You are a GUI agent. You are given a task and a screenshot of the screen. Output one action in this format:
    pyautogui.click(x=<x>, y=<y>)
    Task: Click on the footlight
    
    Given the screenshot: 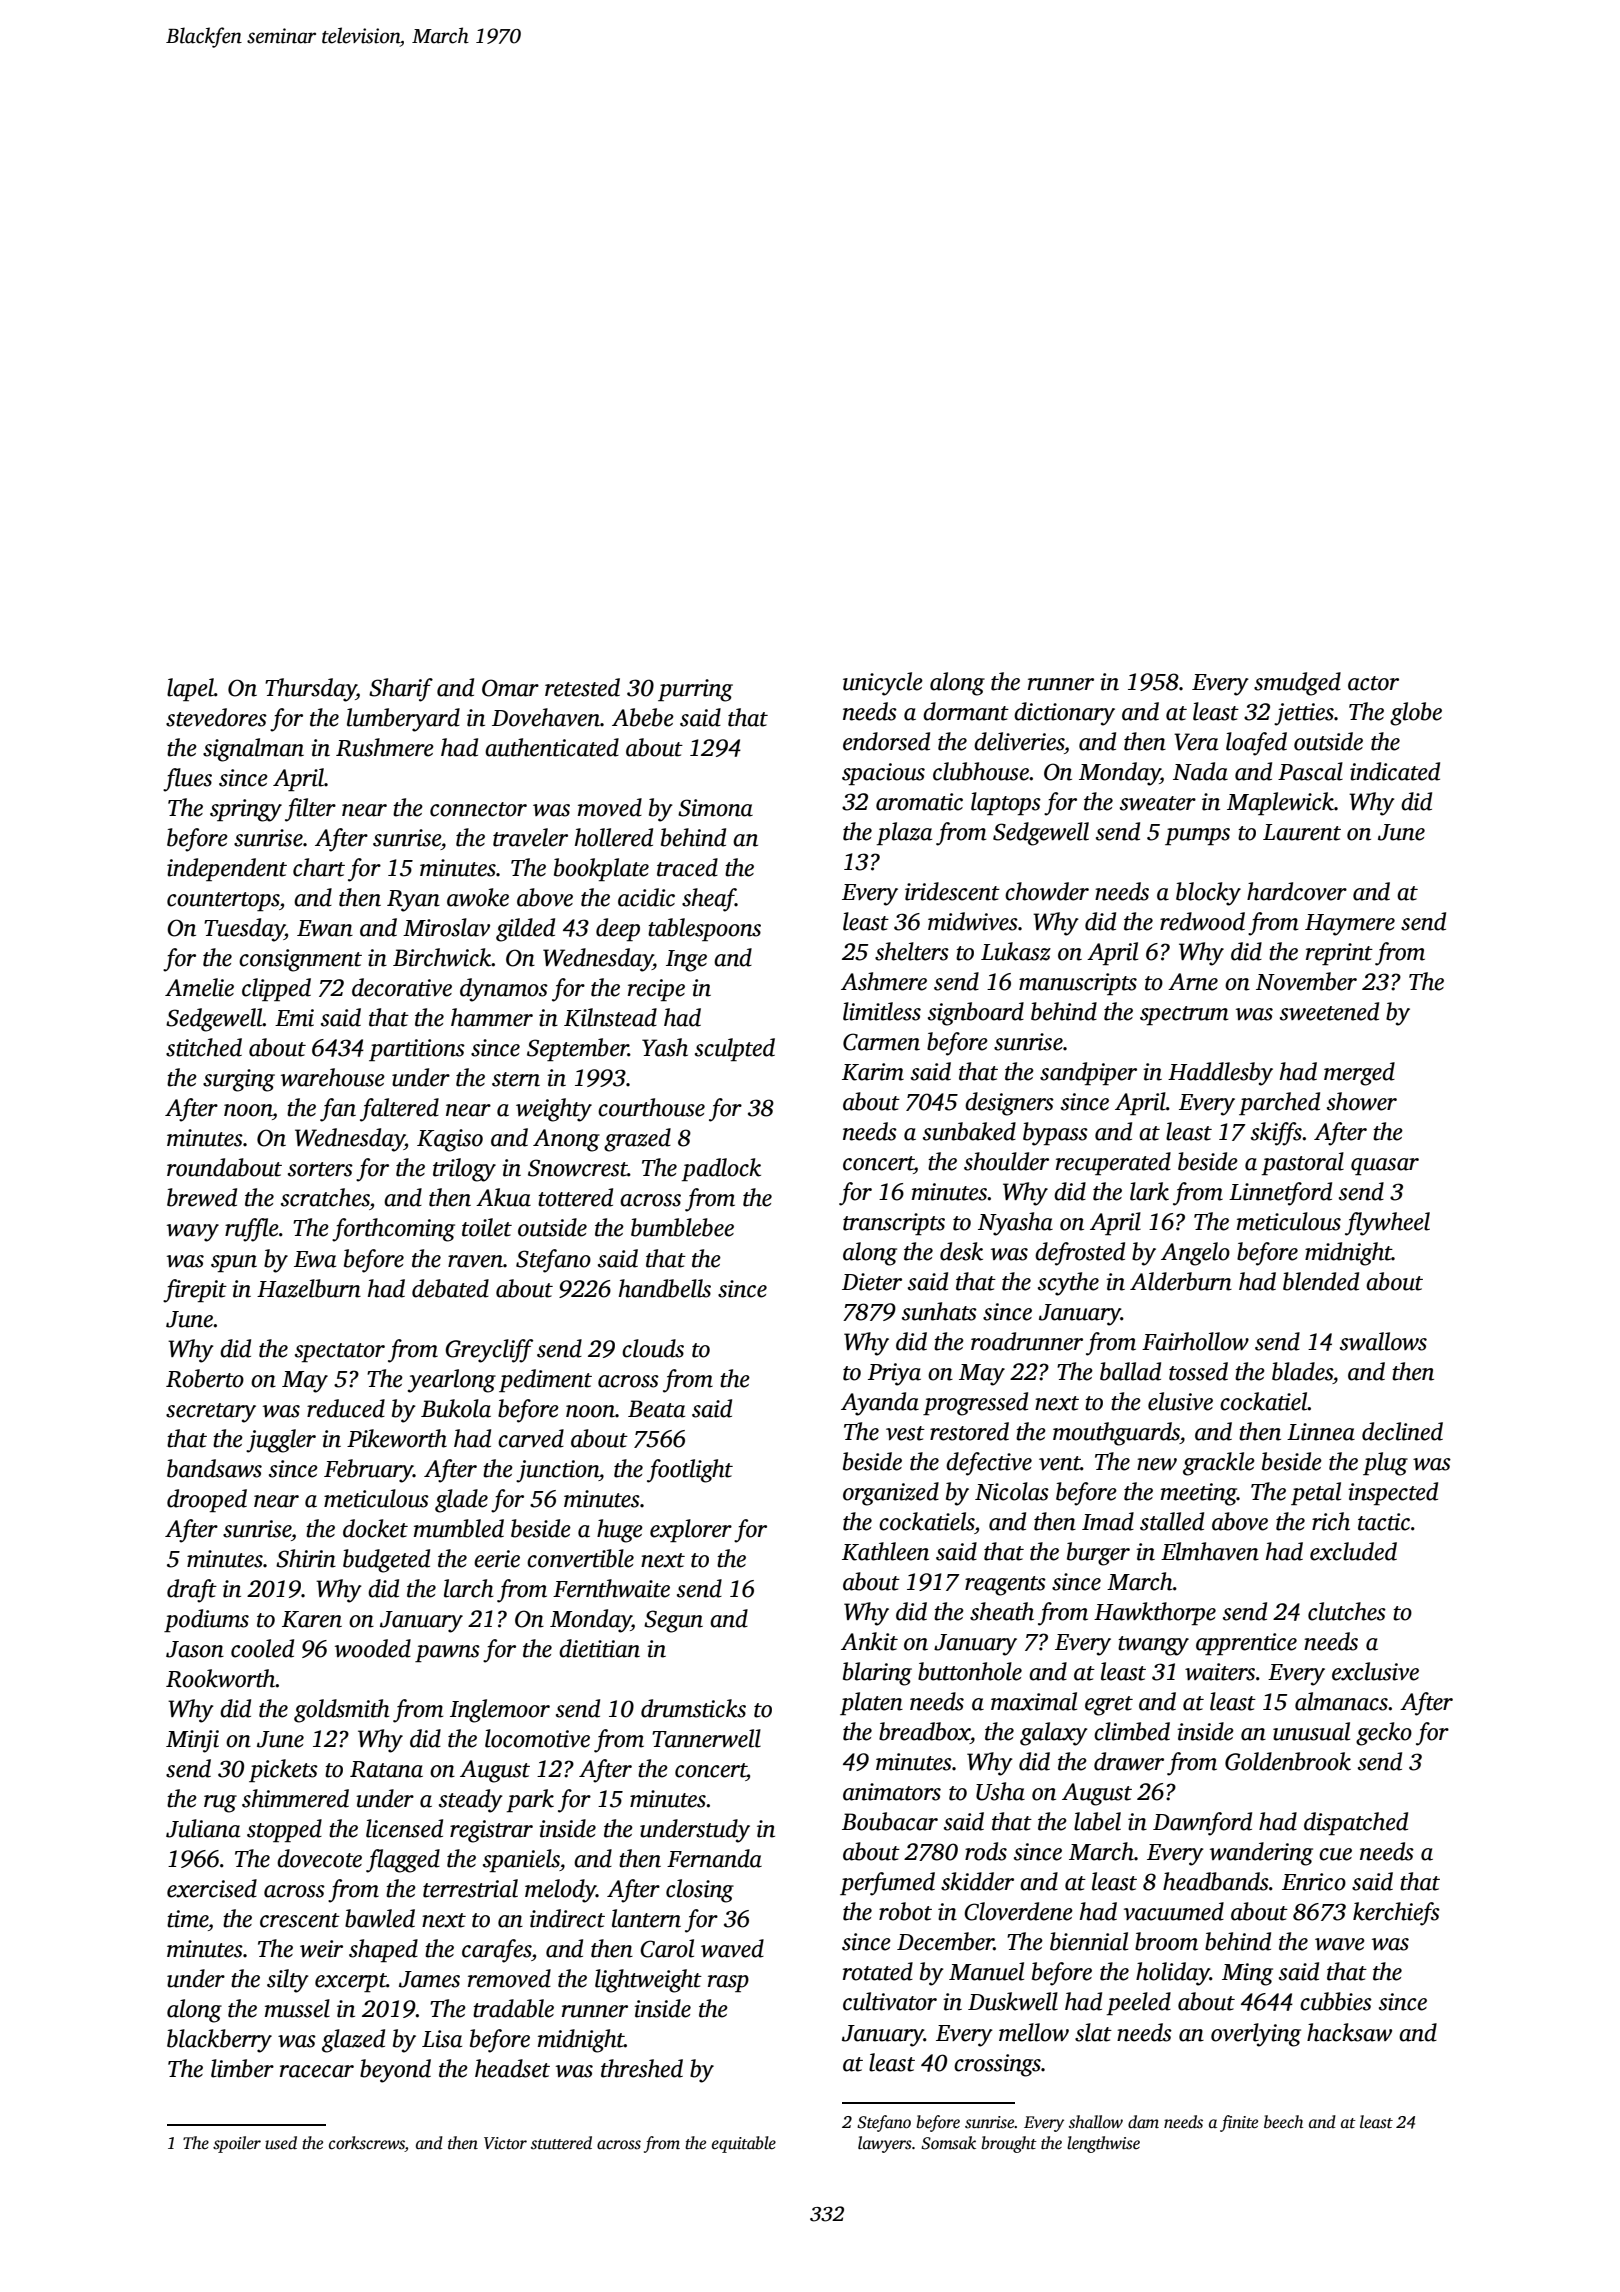 What is the action you would take?
    pyautogui.click(x=690, y=1471)
